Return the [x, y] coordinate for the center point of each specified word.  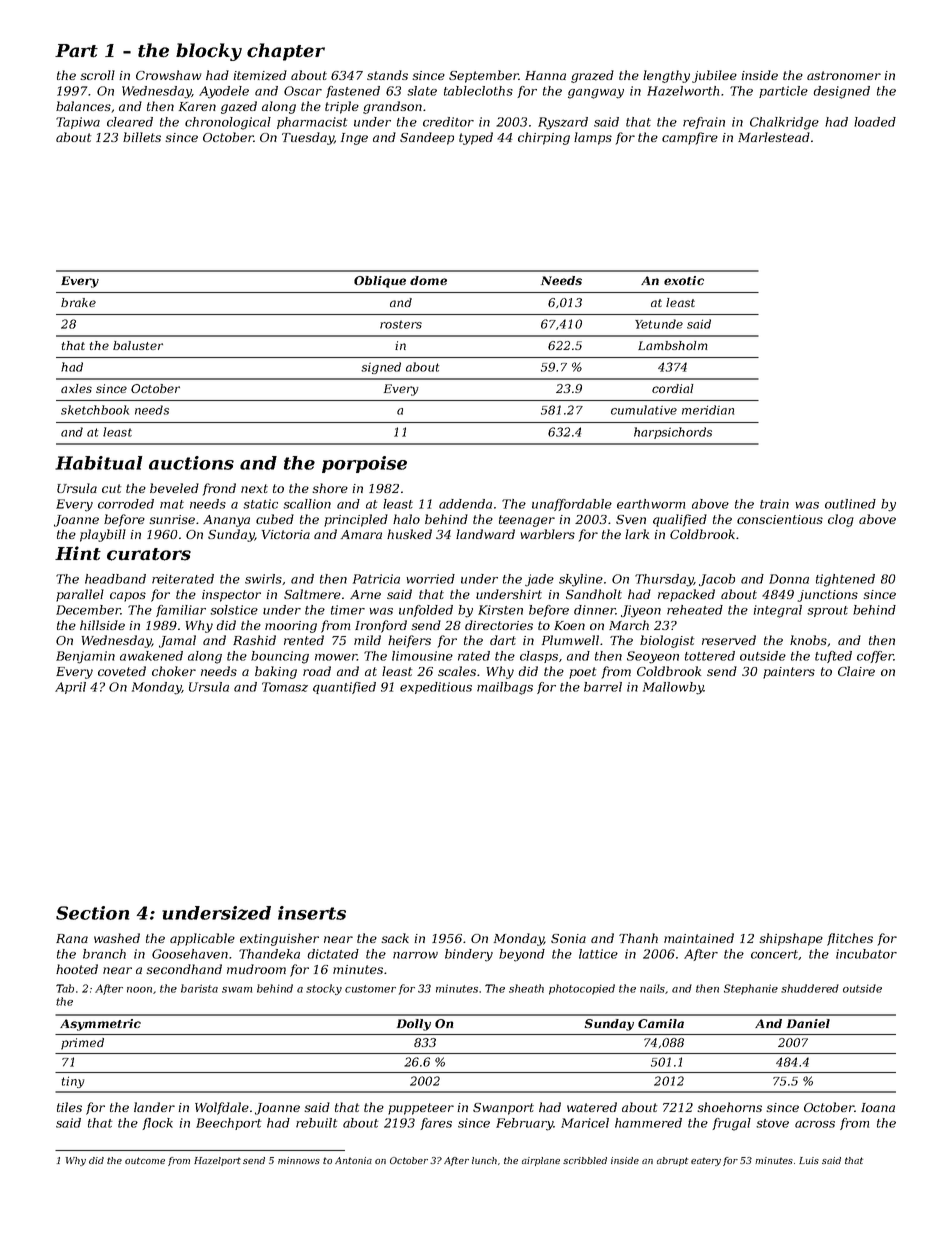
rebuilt [316, 1123]
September [484, 76]
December [88, 610]
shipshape [791, 939]
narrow [415, 955]
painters [789, 673]
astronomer [844, 75]
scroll [97, 75]
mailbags [505, 688]
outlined [850, 504]
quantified [344, 688]
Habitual [99, 463]
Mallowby [673, 688]
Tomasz [285, 687]
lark [637, 534]
